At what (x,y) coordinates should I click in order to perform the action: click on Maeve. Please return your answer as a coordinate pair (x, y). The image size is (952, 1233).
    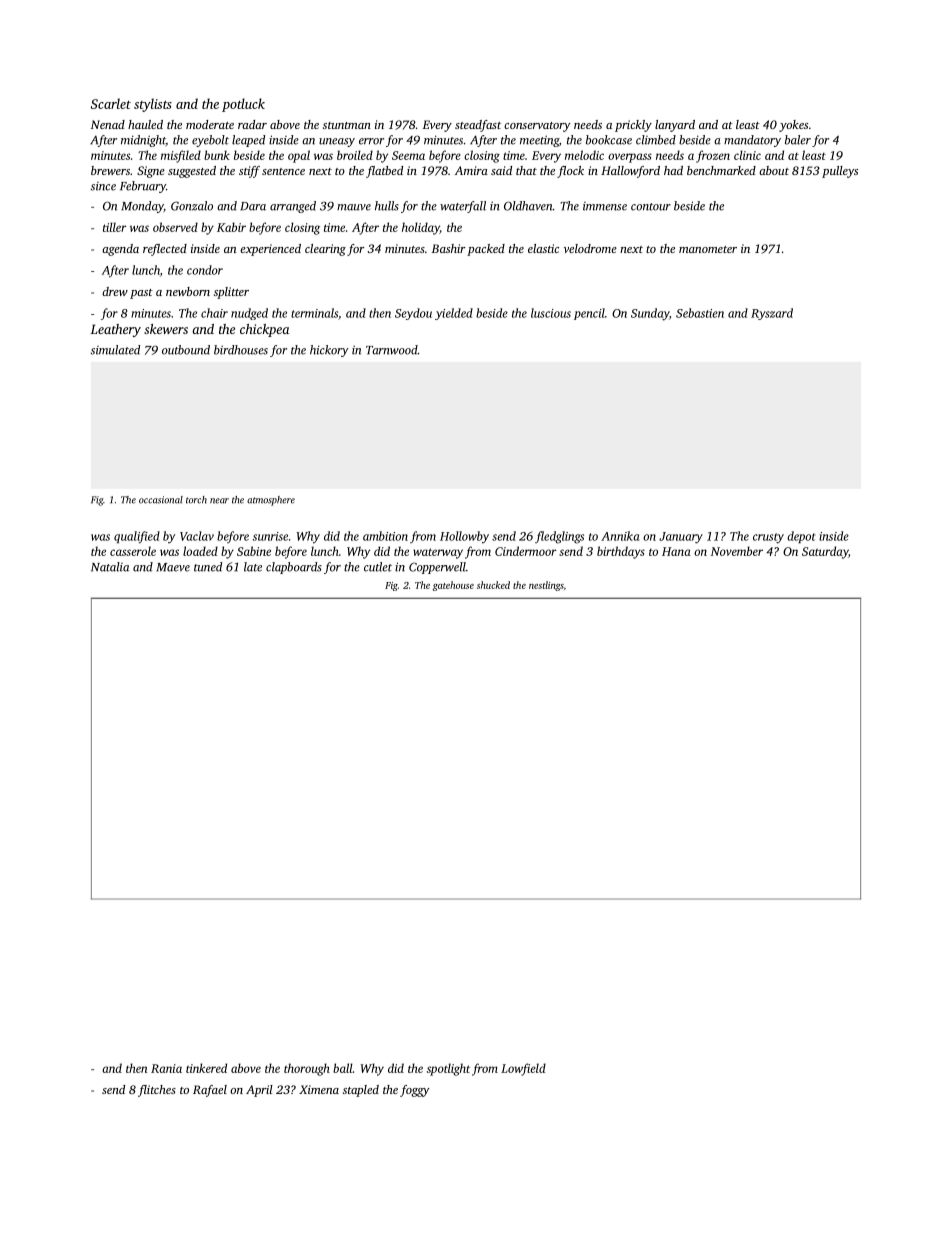
    Looking at the image, I should click on (173, 567).
